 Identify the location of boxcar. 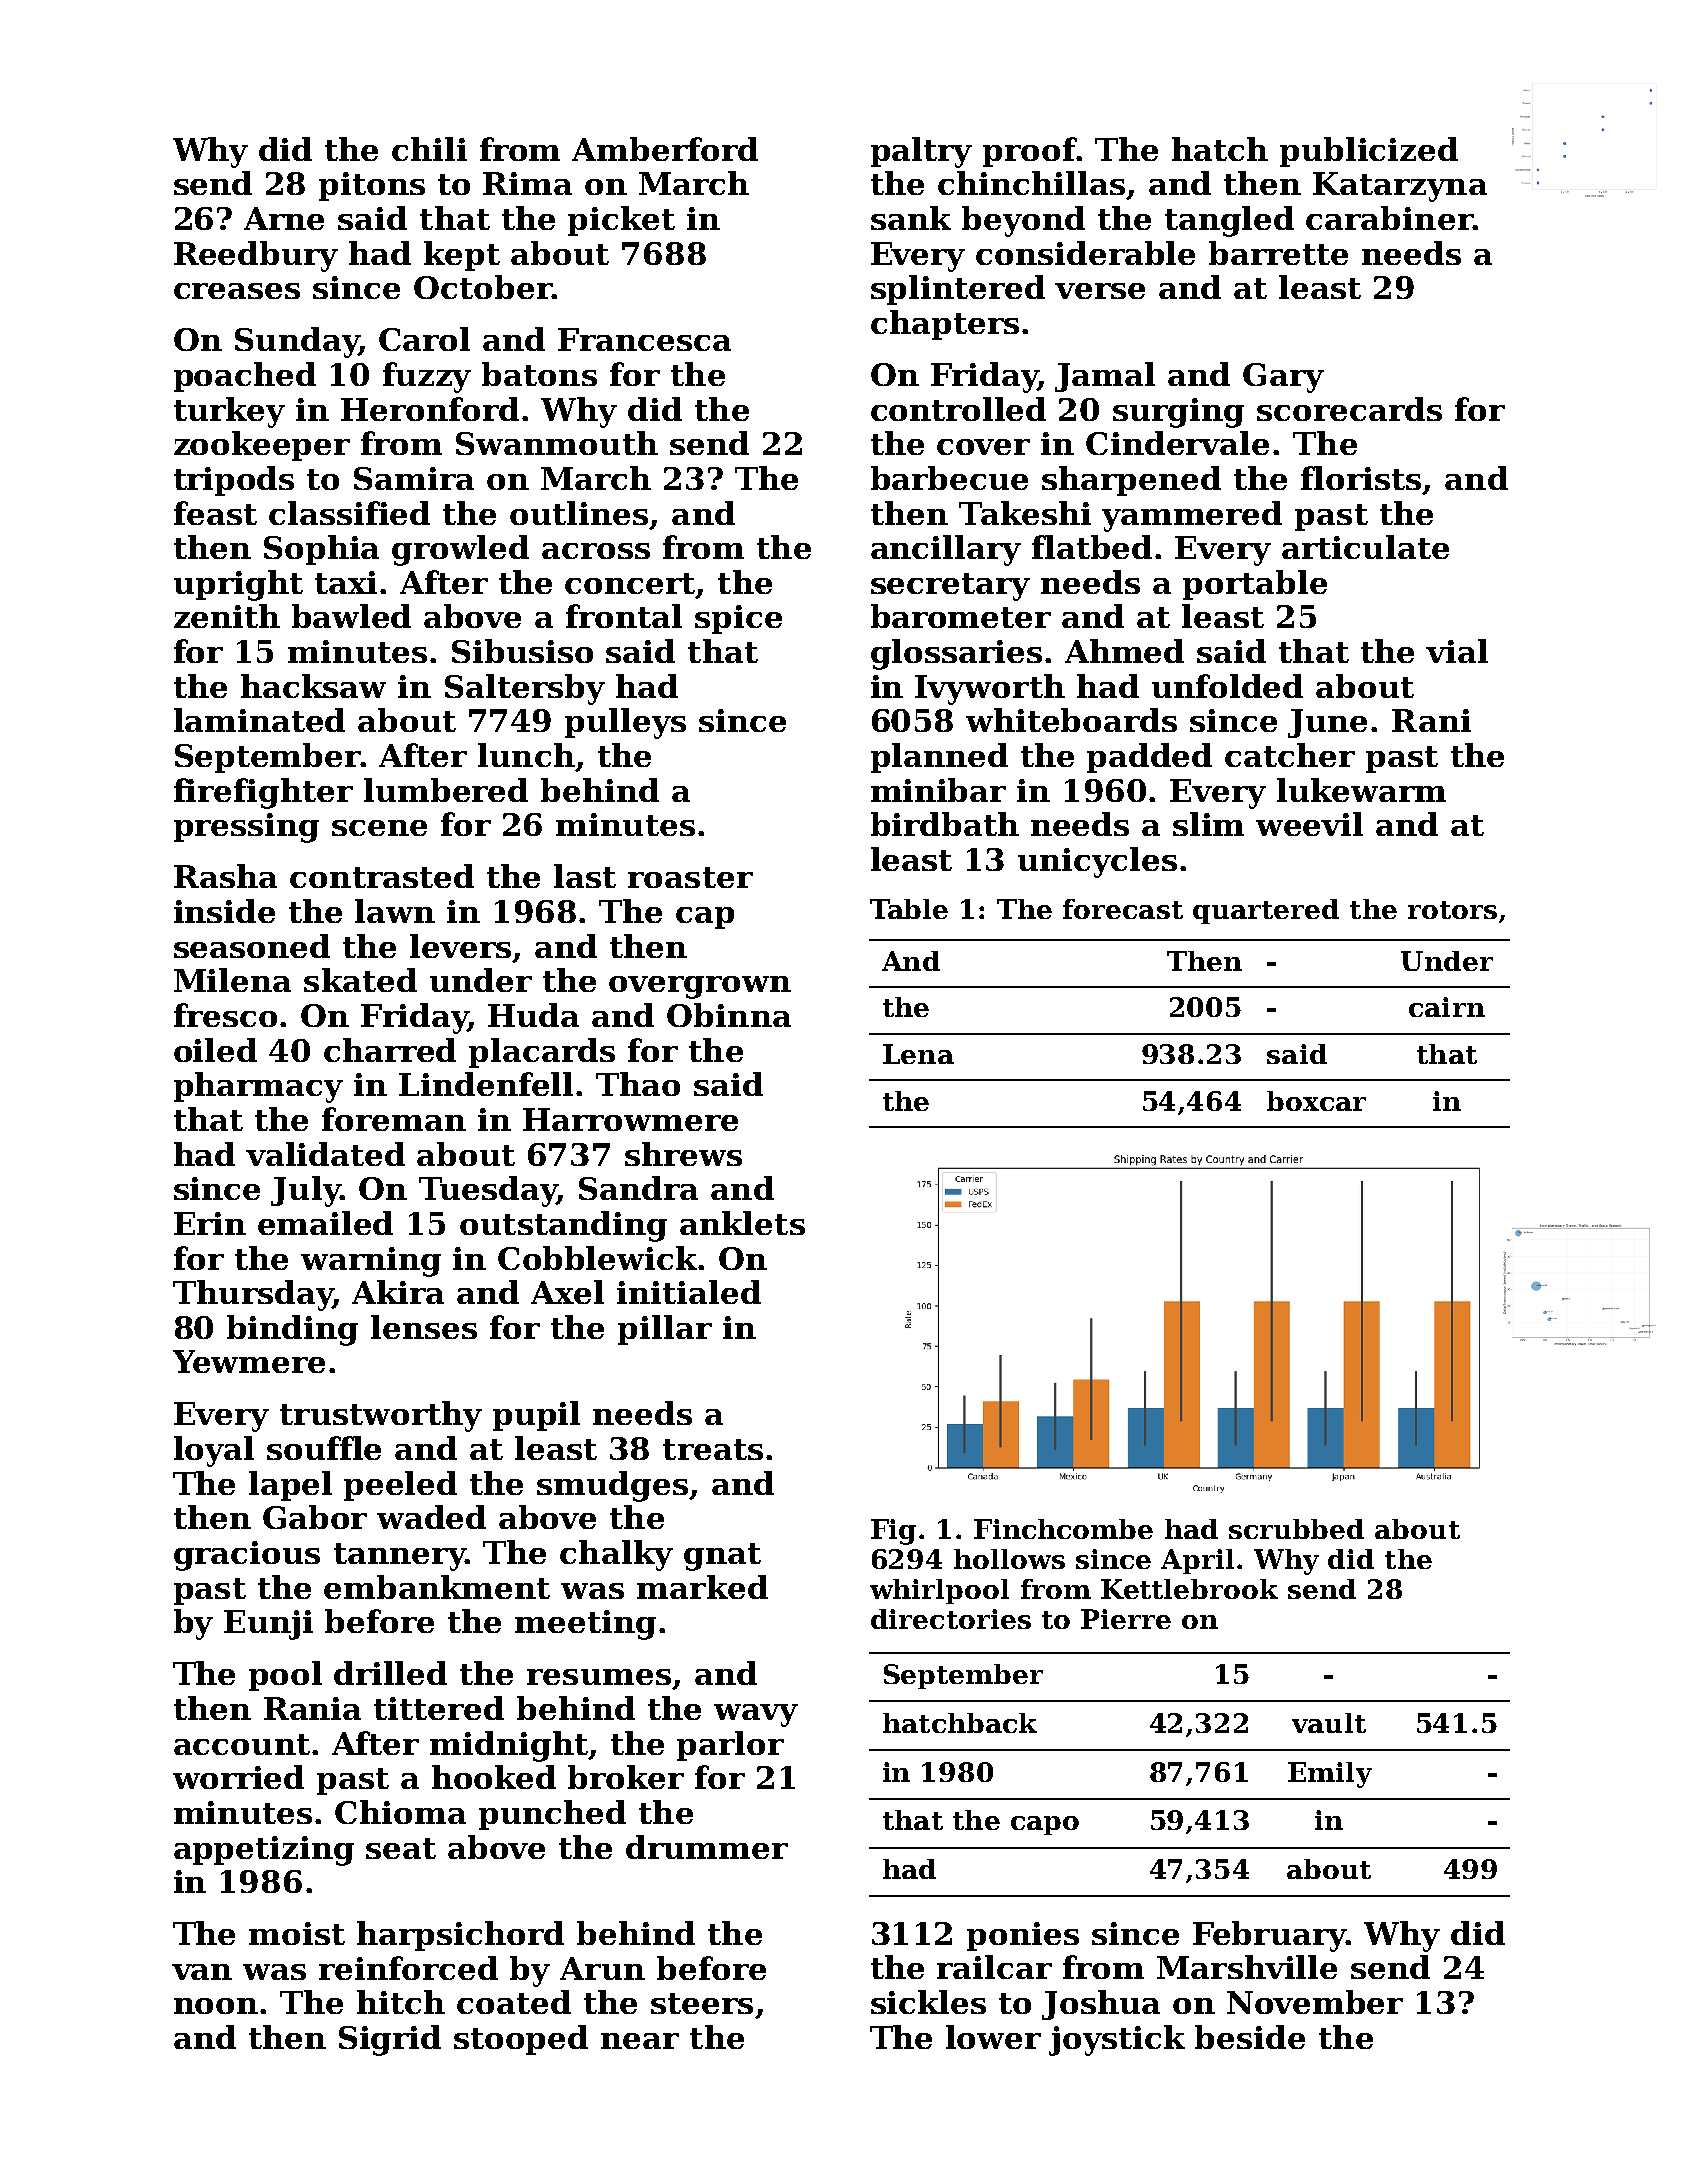
(1316, 1101).
